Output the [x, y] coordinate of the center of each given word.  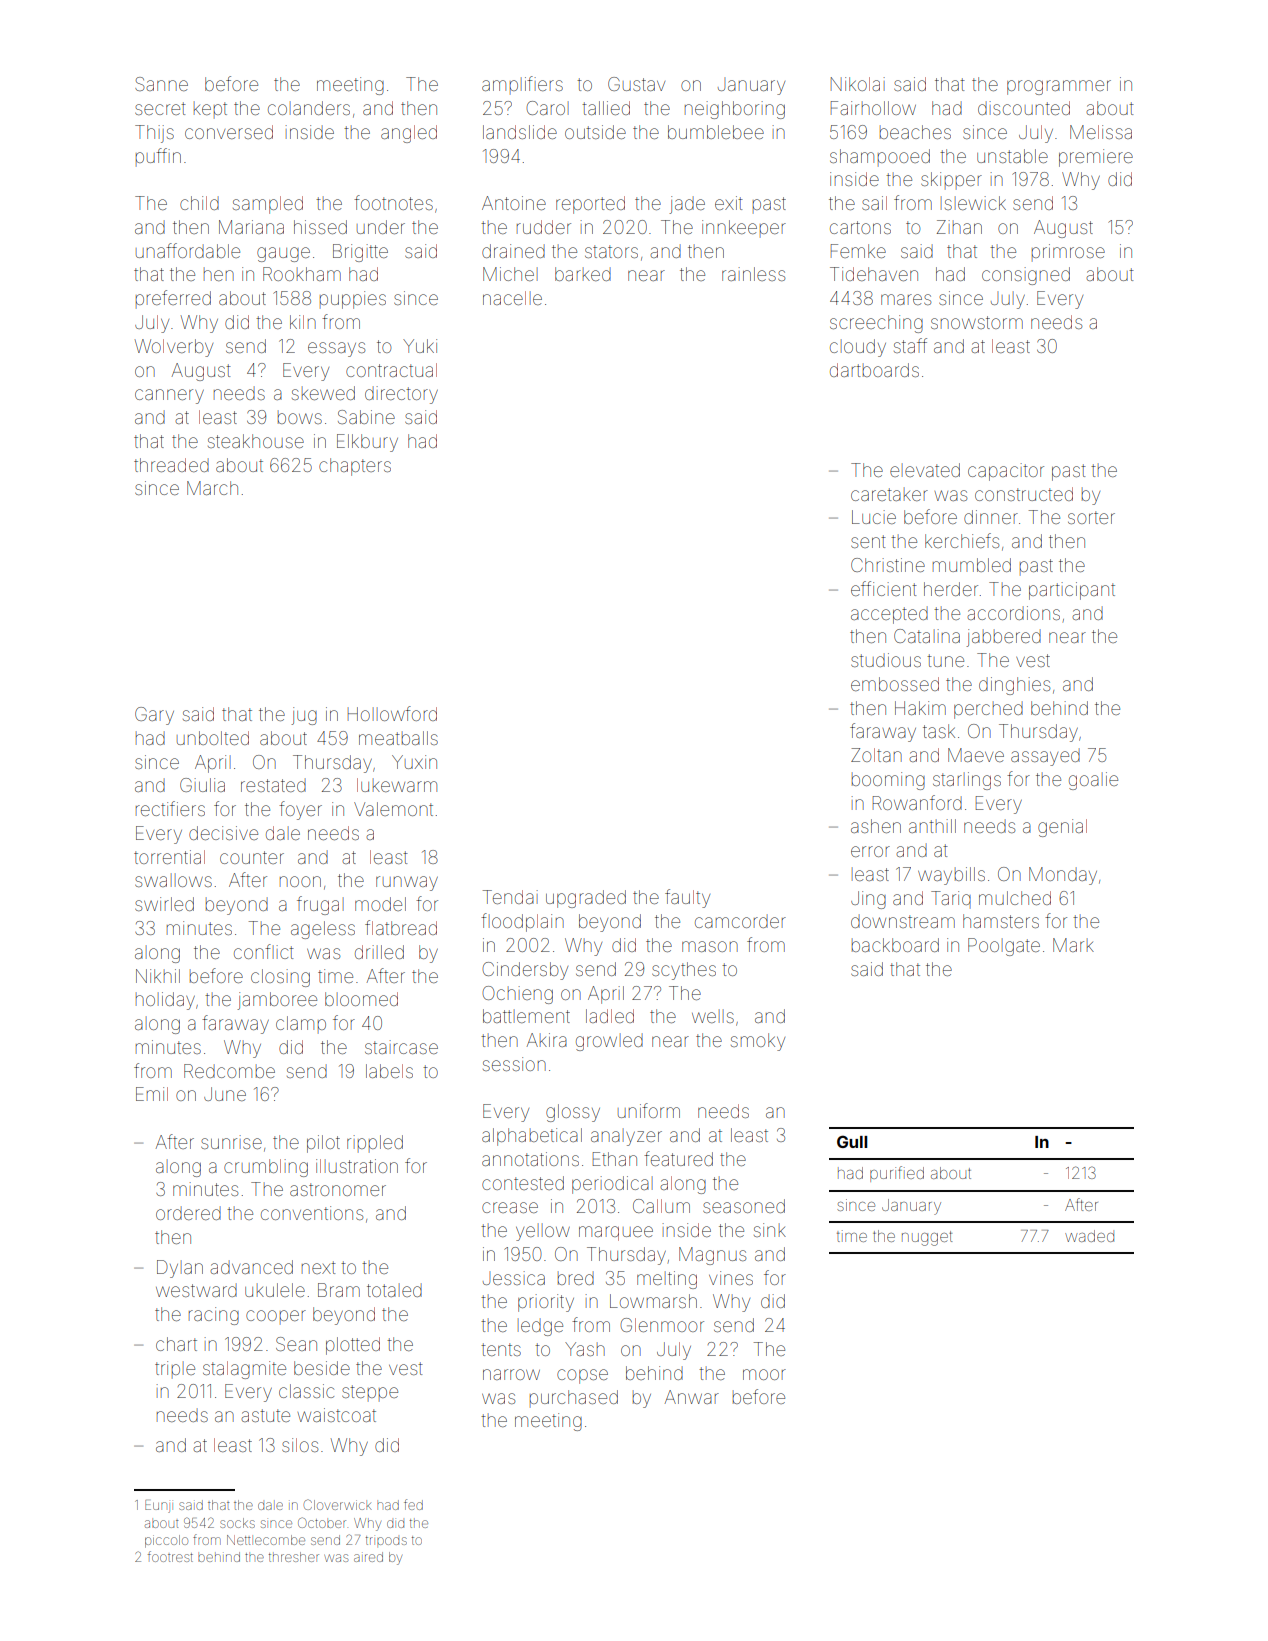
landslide [520, 132]
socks [237, 1523]
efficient [884, 588]
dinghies [1014, 686]
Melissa [1101, 132]
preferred [173, 299]
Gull [852, 1141]
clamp [301, 1024]
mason [710, 946]
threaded [171, 465]
